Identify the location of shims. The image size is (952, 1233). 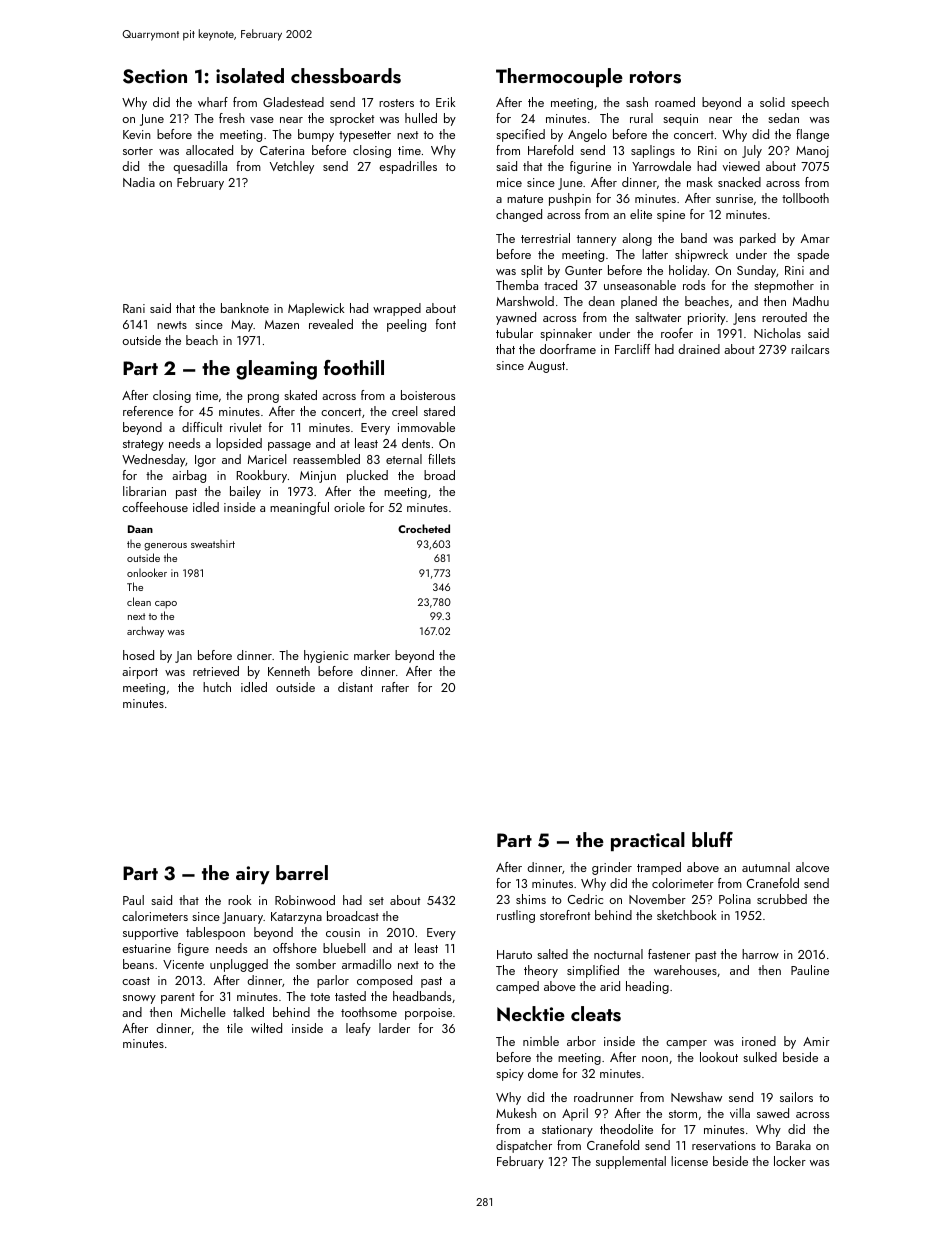
(531, 899).
